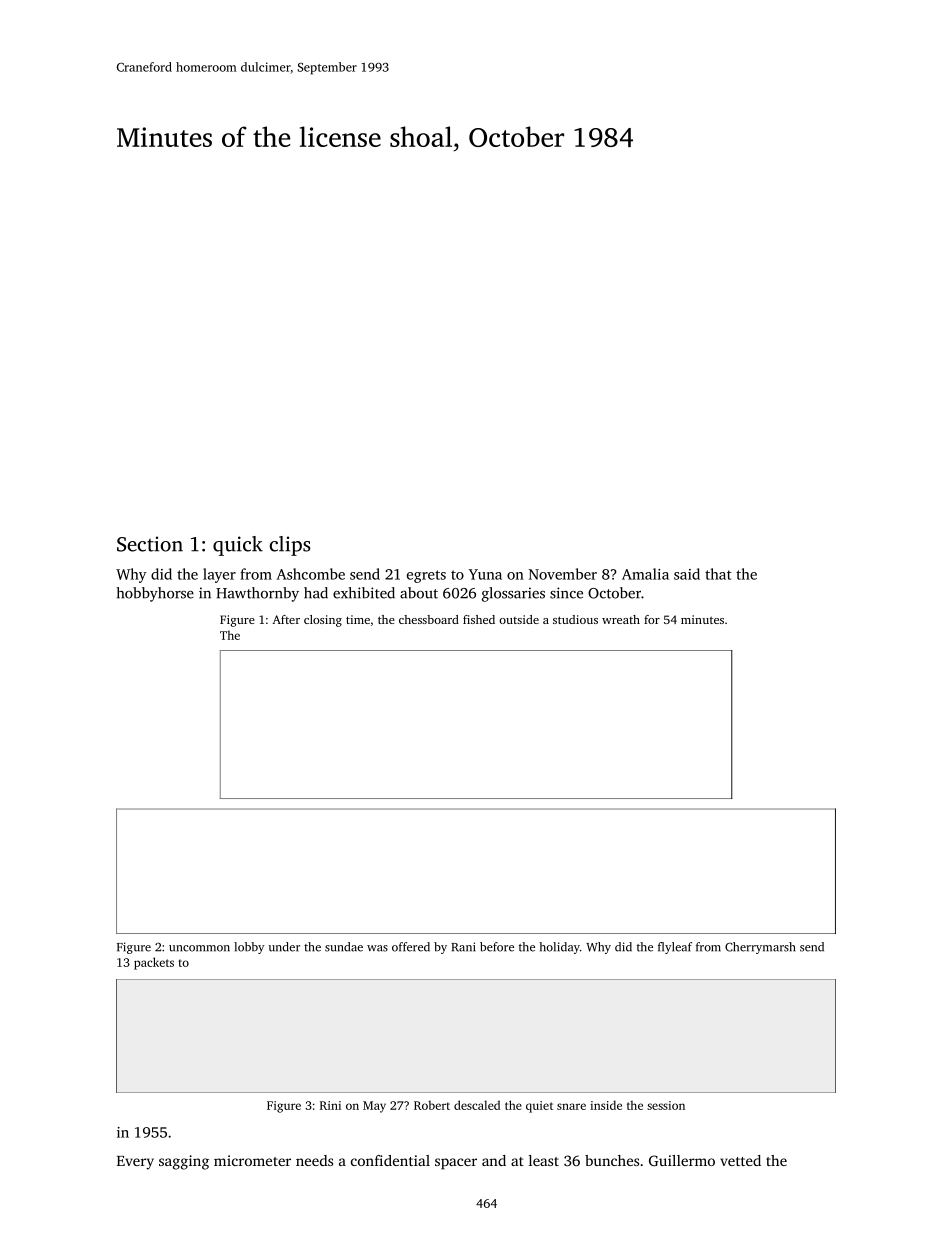  What do you see at coordinates (718, 574) in the screenshot?
I see `that` at bounding box center [718, 574].
